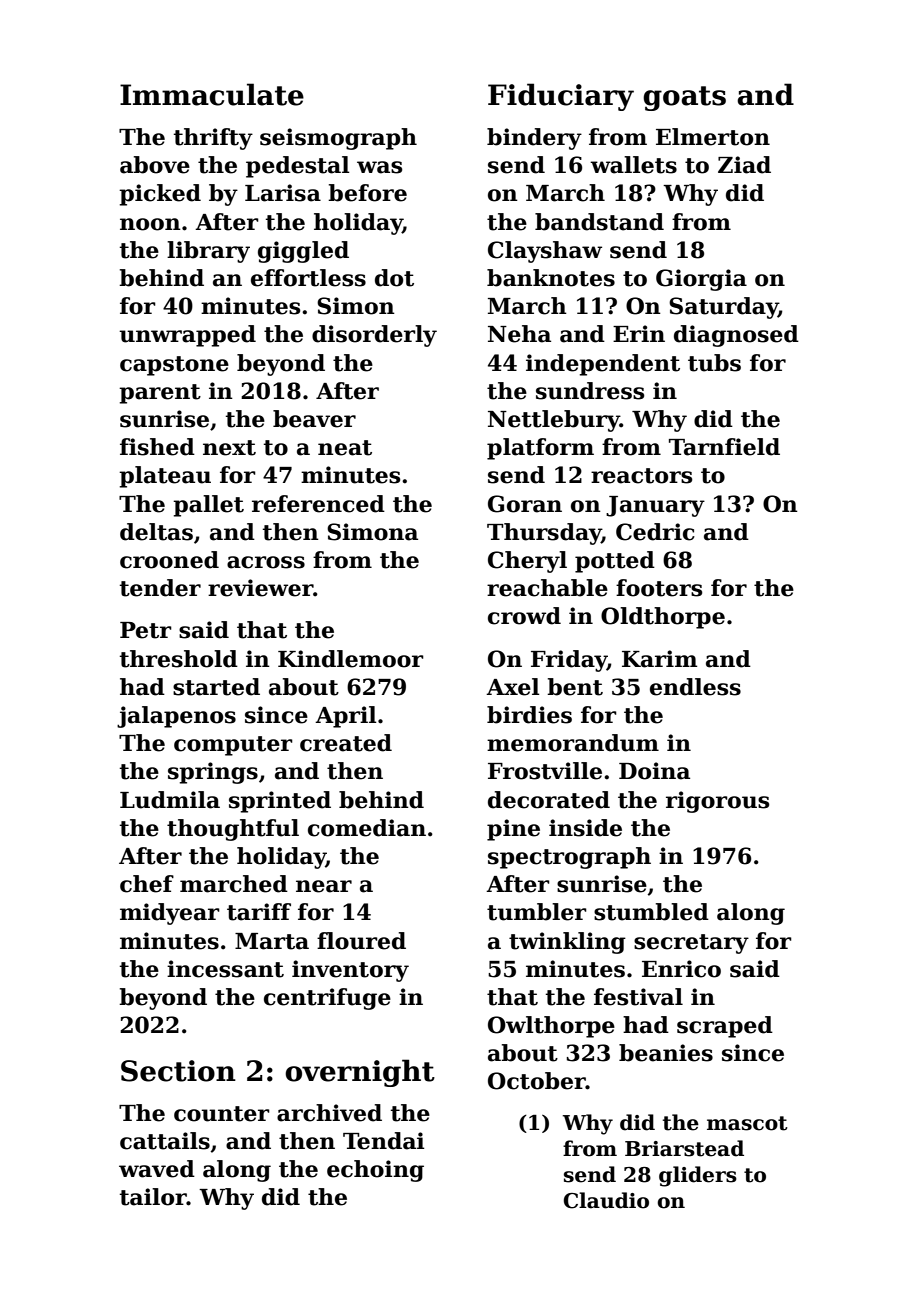 The height and width of the screenshot is (1311, 924). What do you see at coordinates (153, 1197) in the screenshot?
I see `tailor` at bounding box center [153, 1197].
